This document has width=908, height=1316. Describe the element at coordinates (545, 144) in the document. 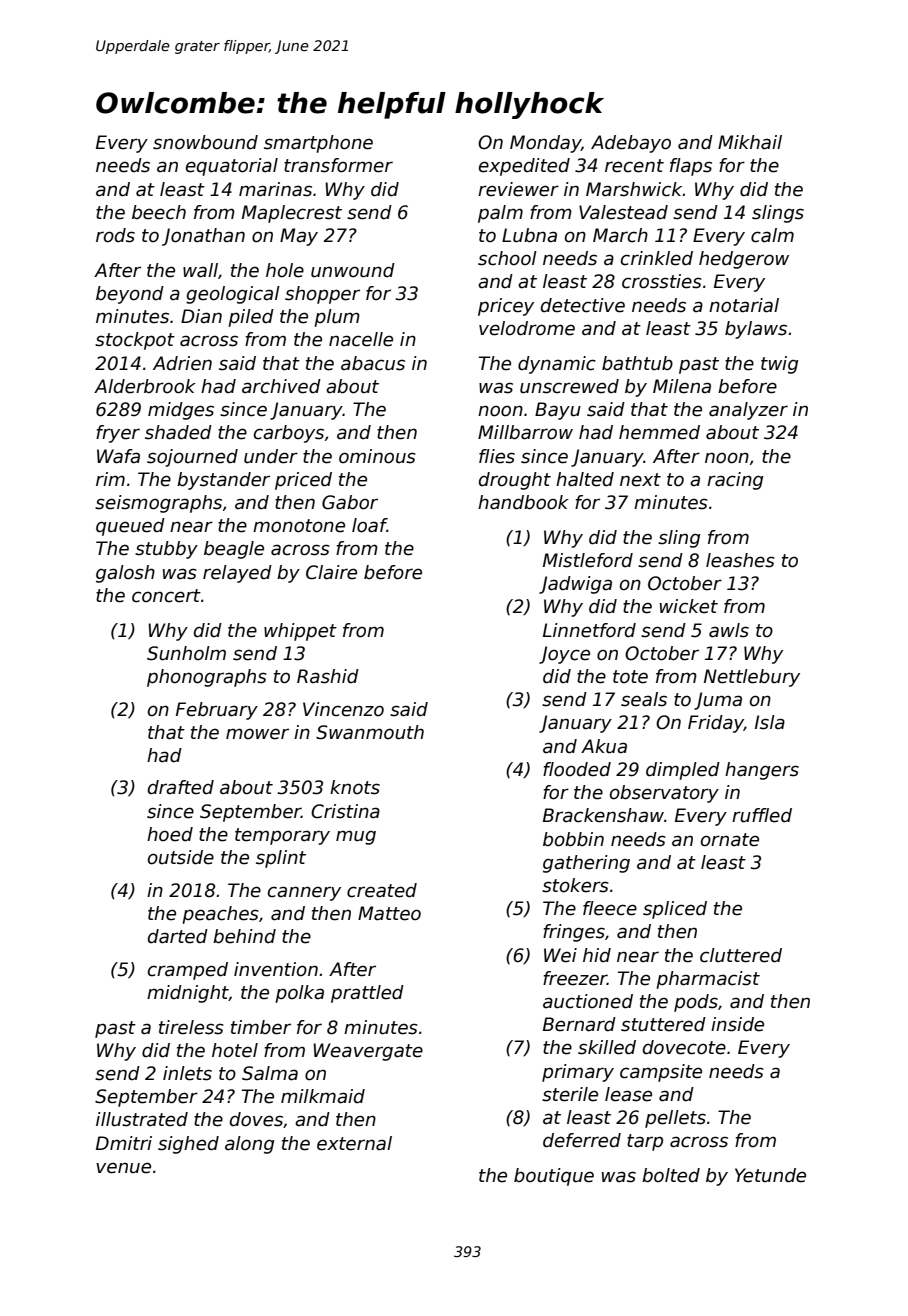

I see `Monday` at that location.
